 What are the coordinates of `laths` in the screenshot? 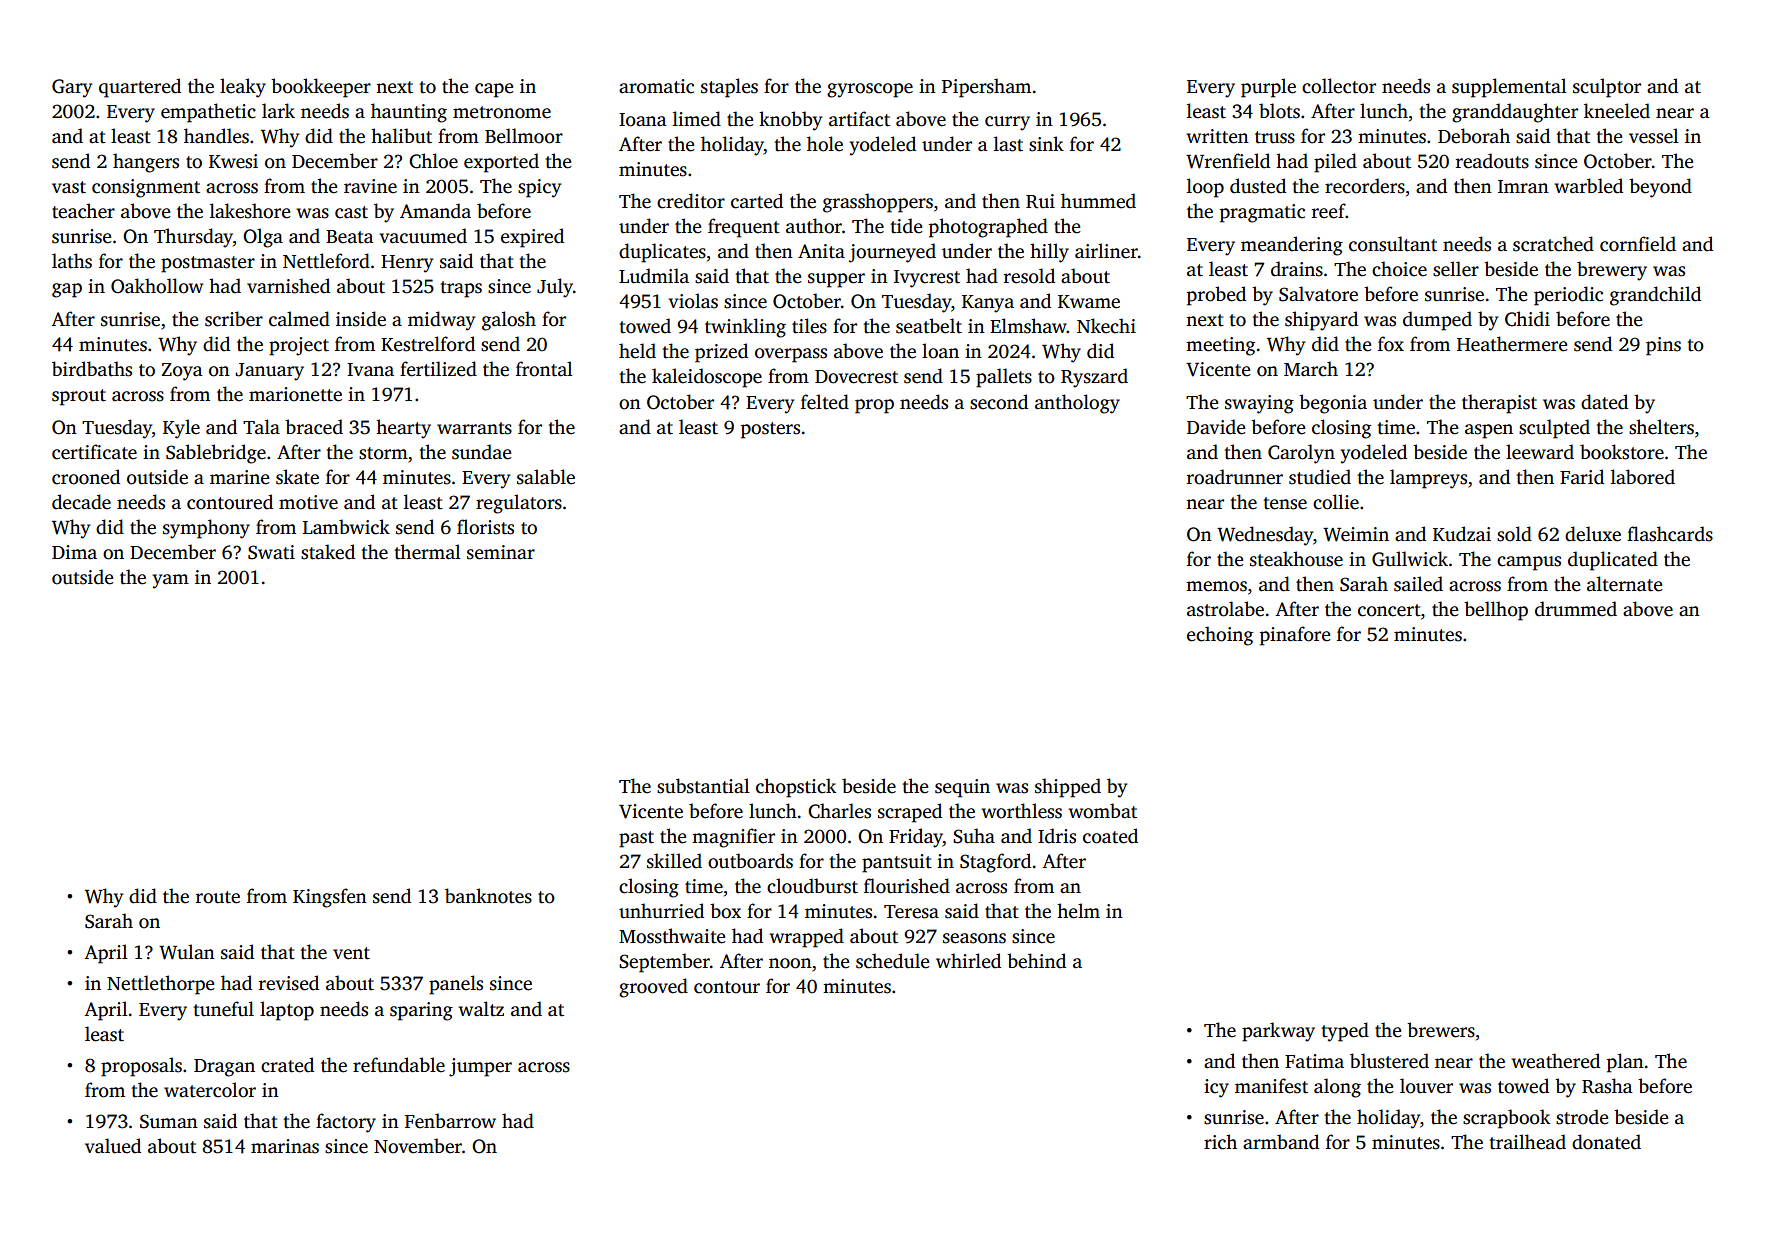 It's located at (72, 261).
